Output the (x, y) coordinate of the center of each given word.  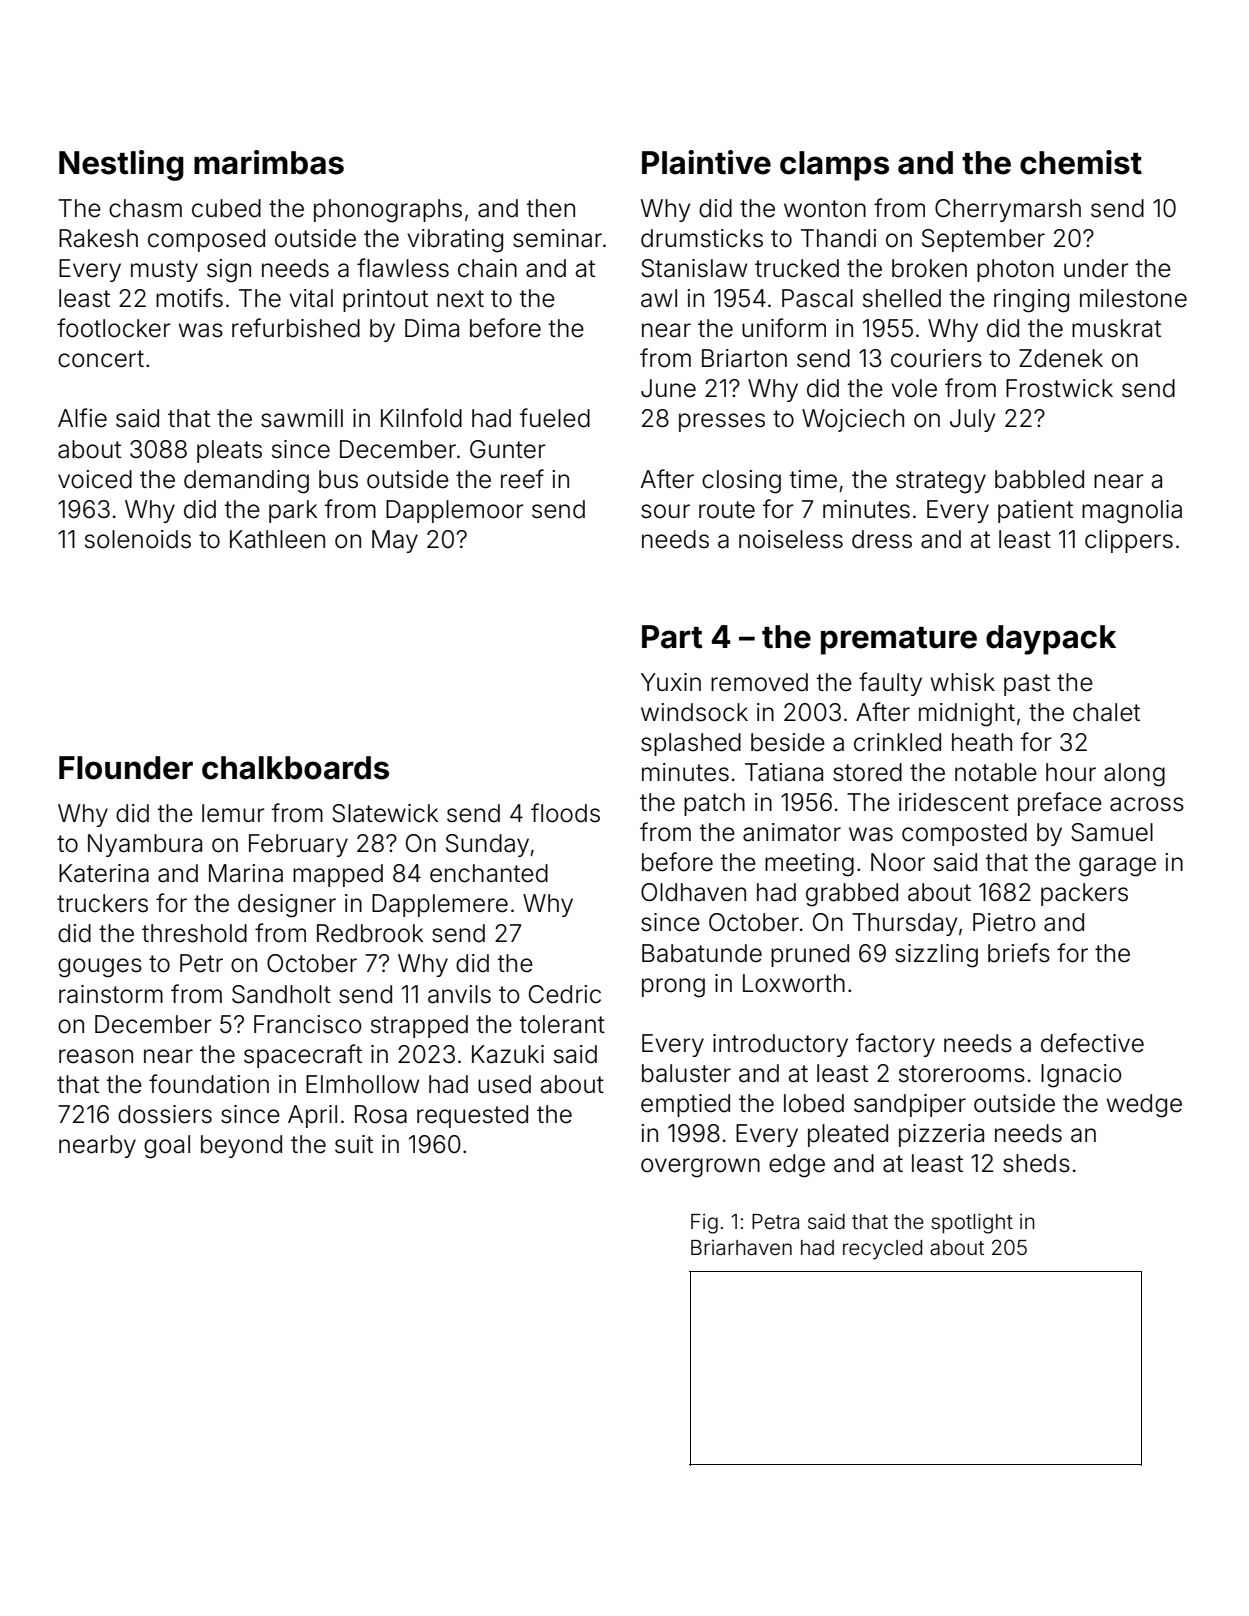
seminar (557, 238)
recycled (882, 1250)
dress (882, 539)
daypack (1051, 640)
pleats (229, 451)
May (395, 541)
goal (167, 1147)
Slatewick (385, 813)
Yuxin (671, 682)
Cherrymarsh (1008, 210)
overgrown (700, 1168)
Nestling (121, 165)
